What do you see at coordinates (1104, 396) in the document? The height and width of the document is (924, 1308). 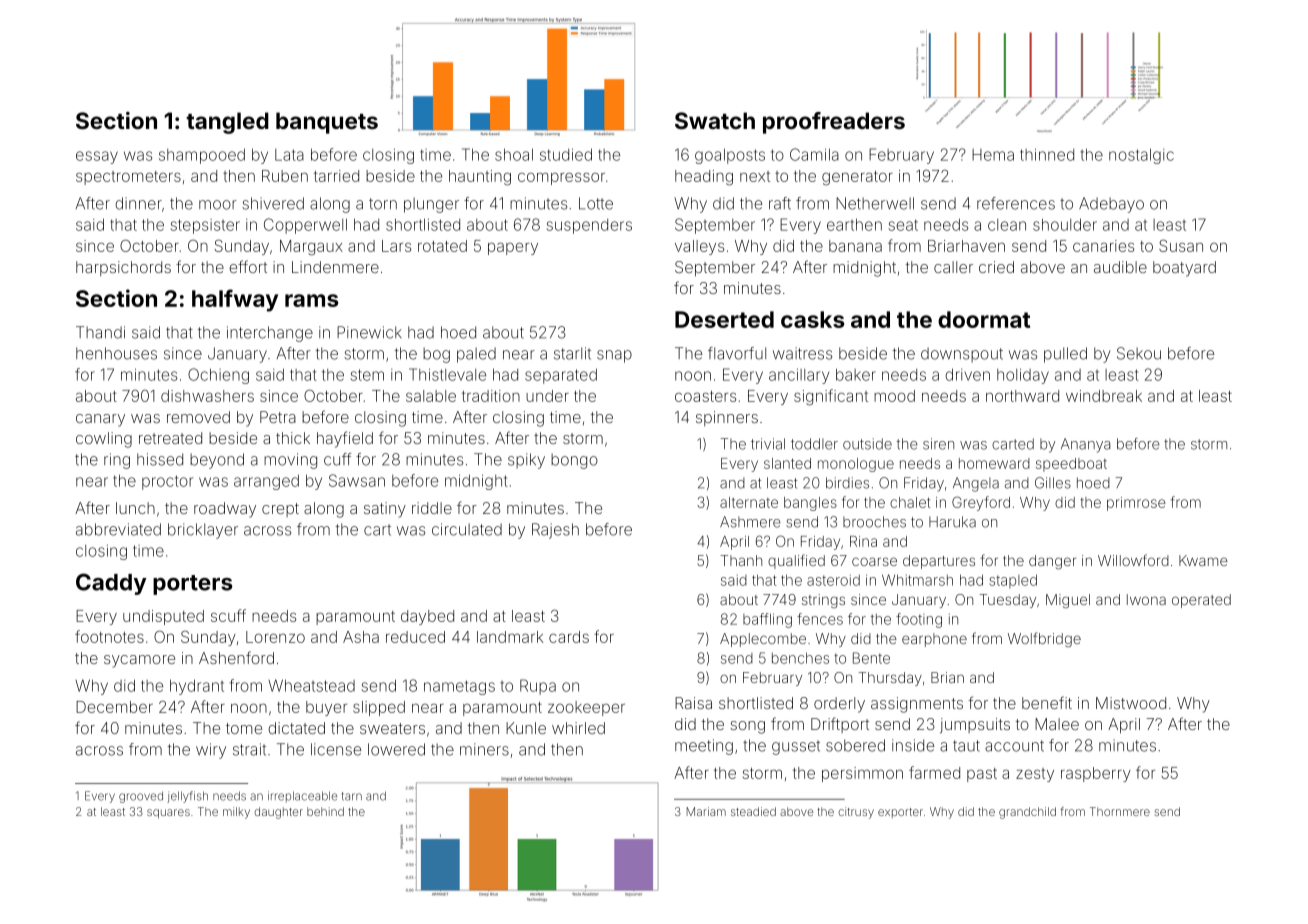 I see `windbreak` at bounding box center [1104, 396].
